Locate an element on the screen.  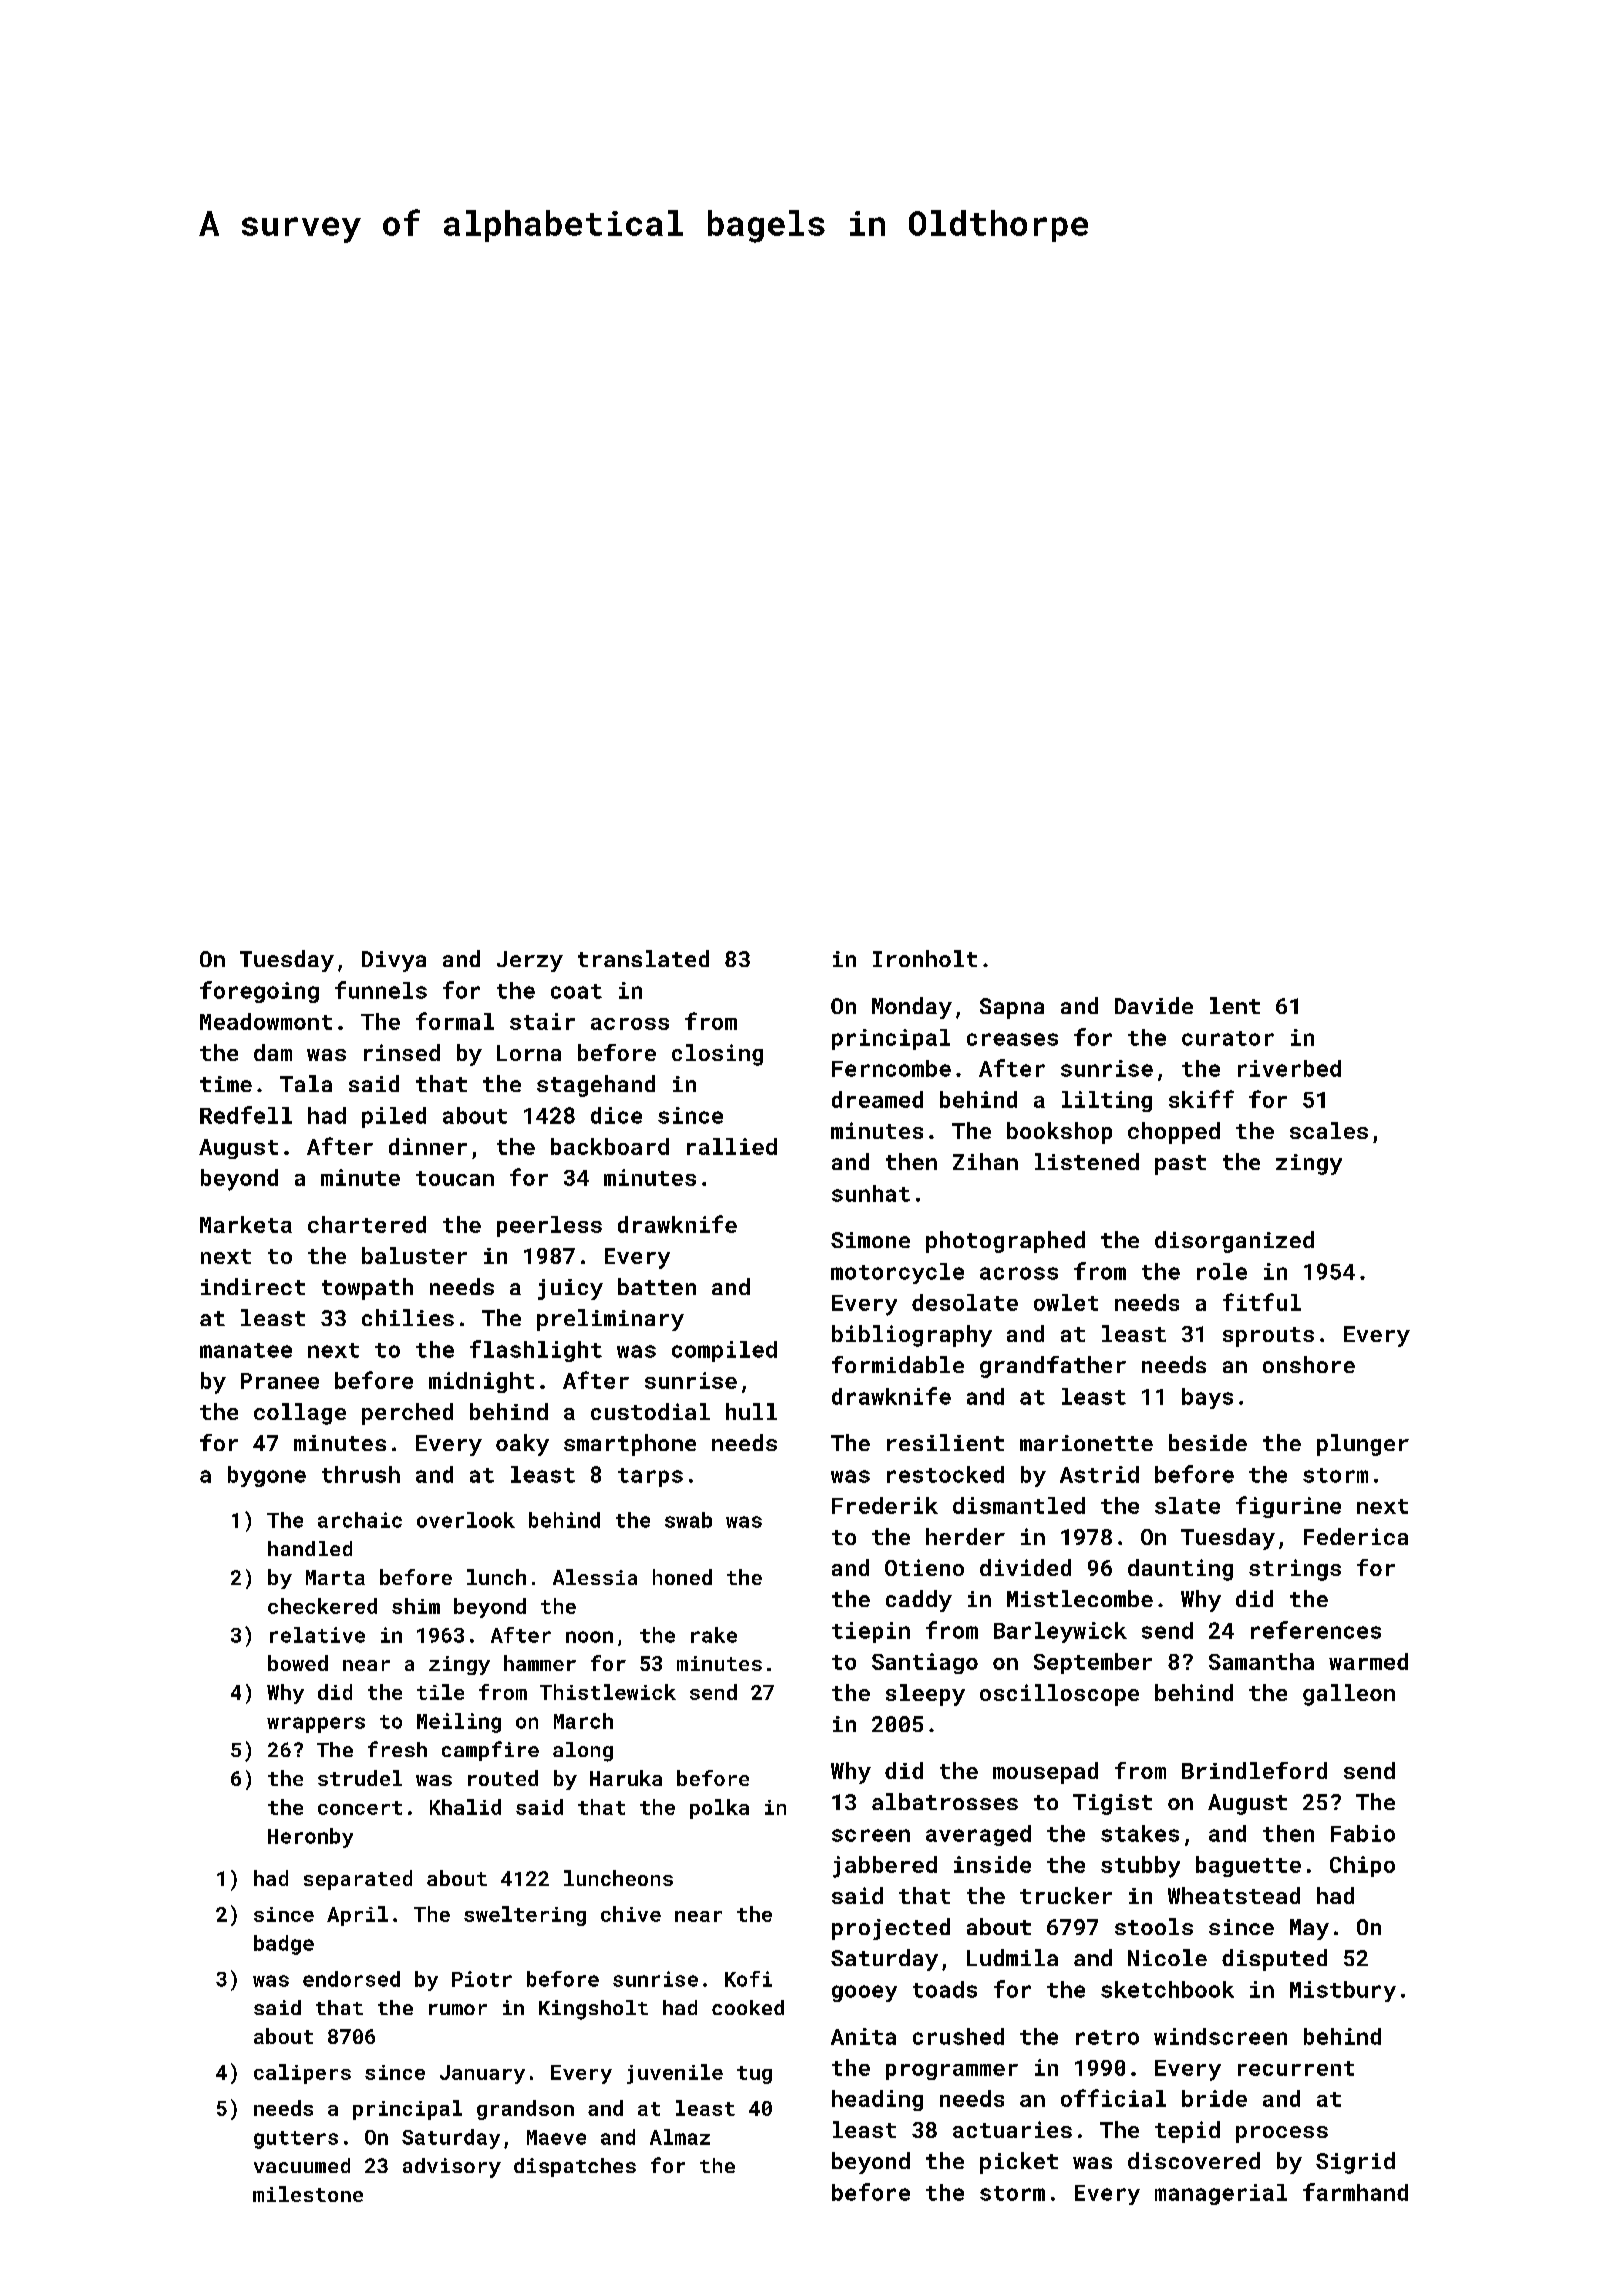
sunhat is located at coordinates (871, 1193).
